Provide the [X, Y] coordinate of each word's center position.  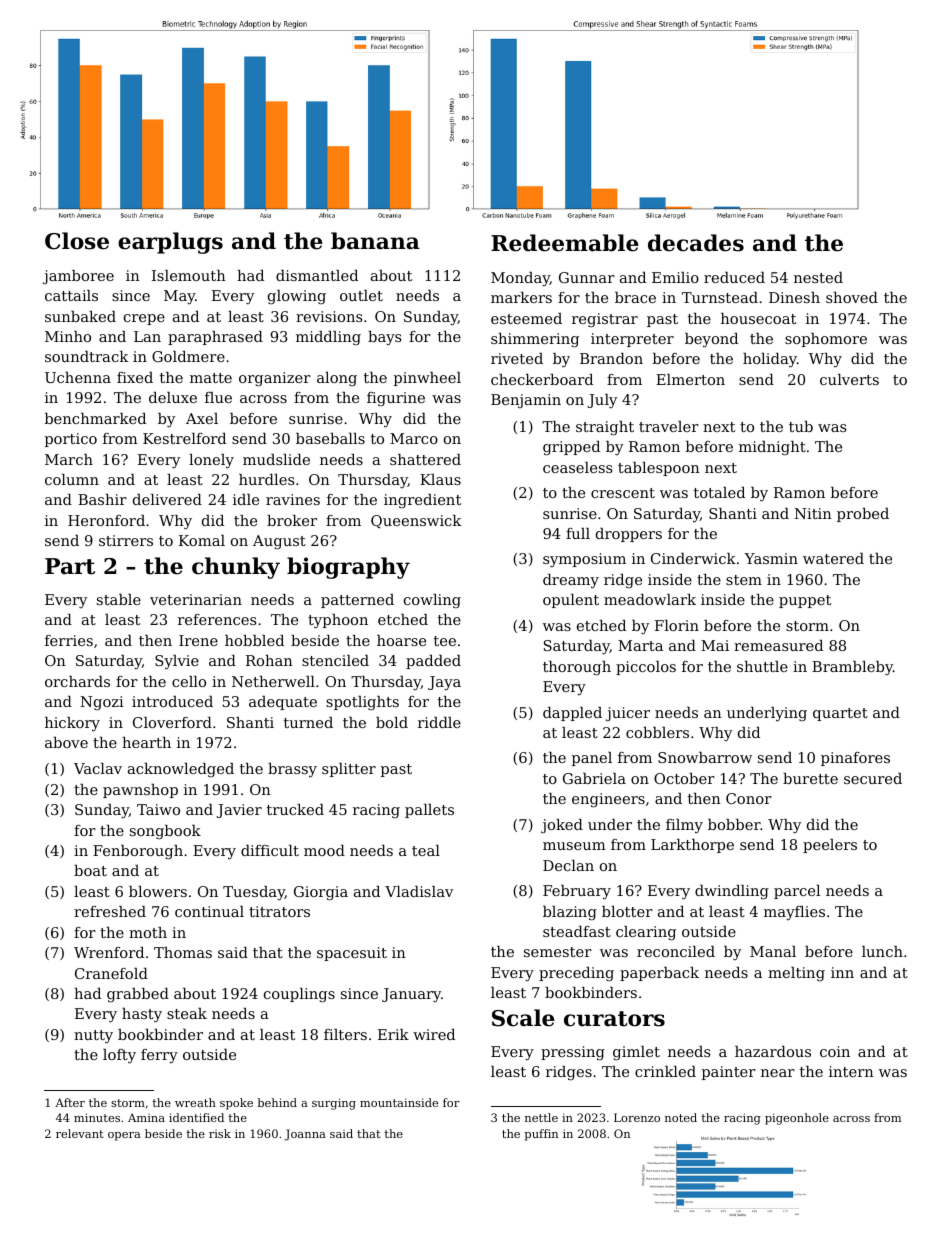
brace [635, 297]
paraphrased [215, 338]
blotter [627, 911]
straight [605, 428]
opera [124, 1136]
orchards [77, 681]
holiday [770, 360]
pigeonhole [797, 1119]
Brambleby [852, 668]
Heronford [106, 520]
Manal [773, 951]
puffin [541, 1135]
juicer [628, 714]
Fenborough [138, 852]
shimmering [535, 340]
